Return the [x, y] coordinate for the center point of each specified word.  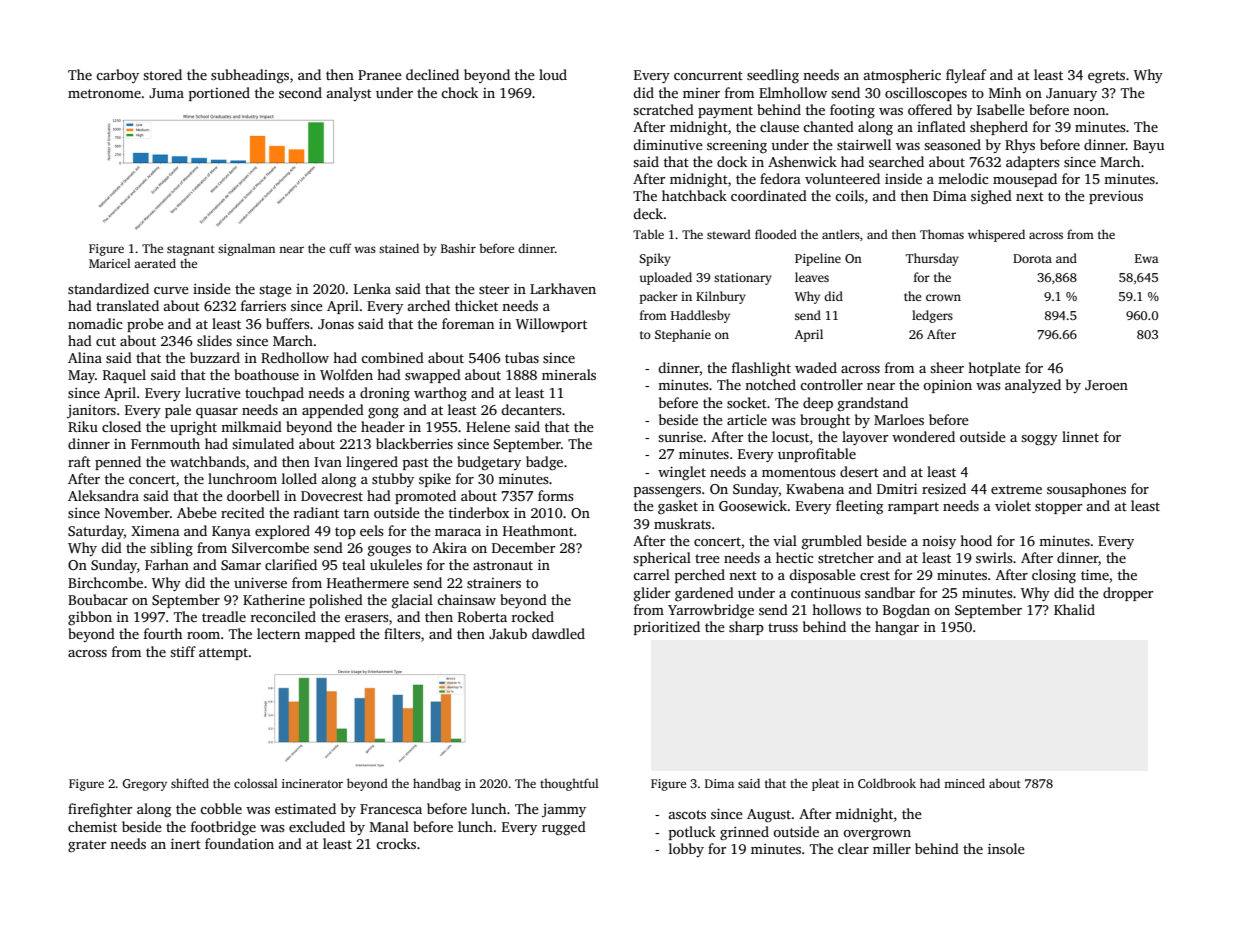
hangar [897, 628]
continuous [826, 592]
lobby [686, 850]
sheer [947, 367]
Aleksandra [103, 495]
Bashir [458, 248]
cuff [340, 248]
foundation [239, 843]
